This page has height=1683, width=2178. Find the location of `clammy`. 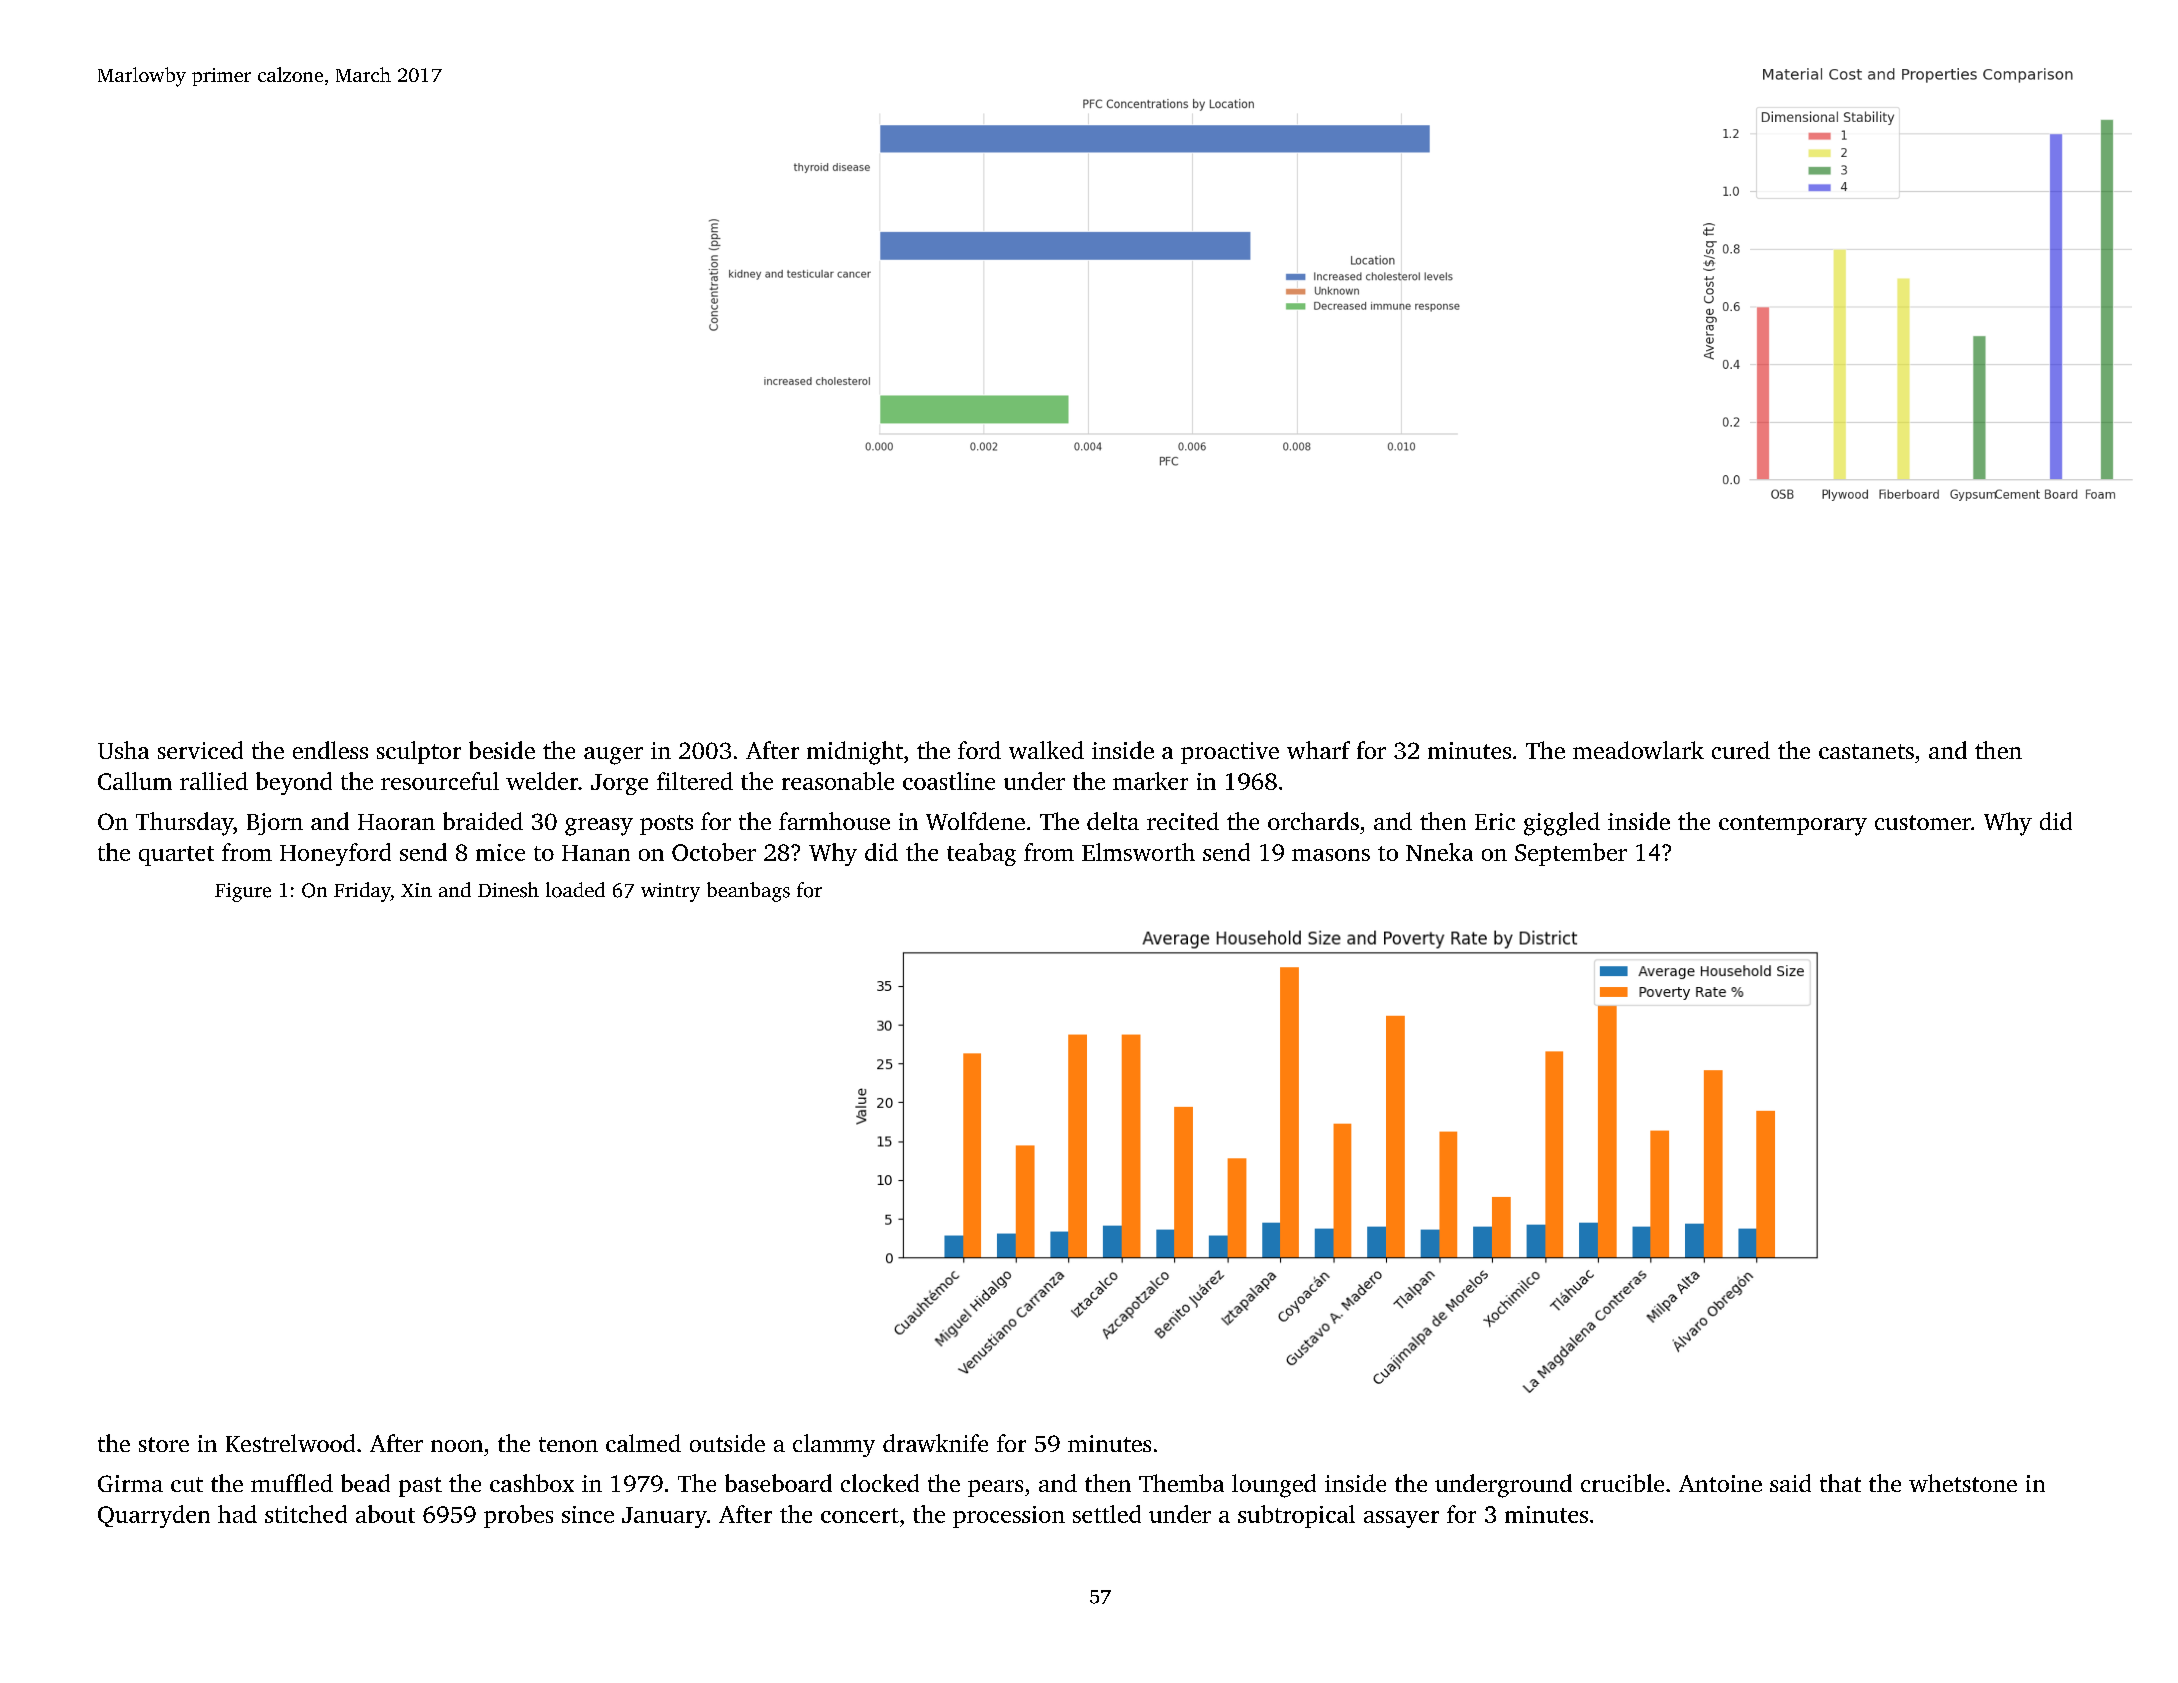

clammy is located at coordinates (834, 1445).
